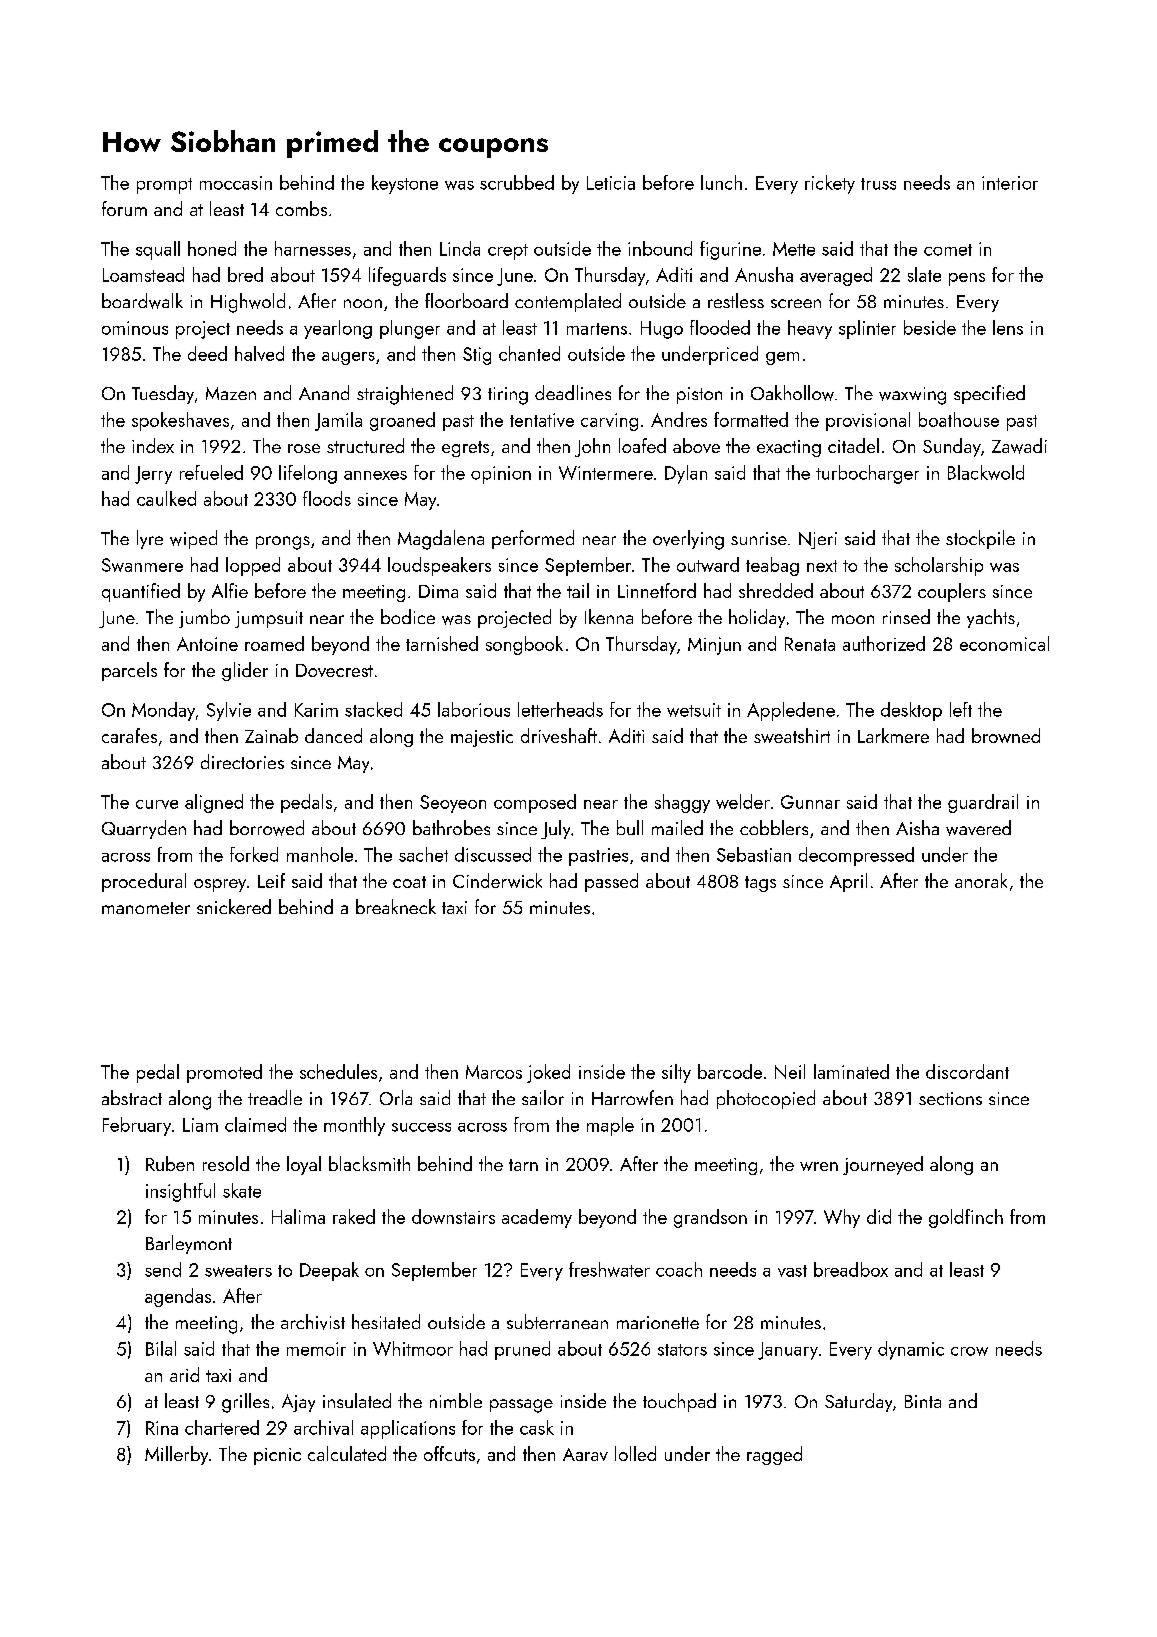 Image resolution: width=1157 pixels, height=1637 pixels. I want to click on lolled, so click(635, 1453).
